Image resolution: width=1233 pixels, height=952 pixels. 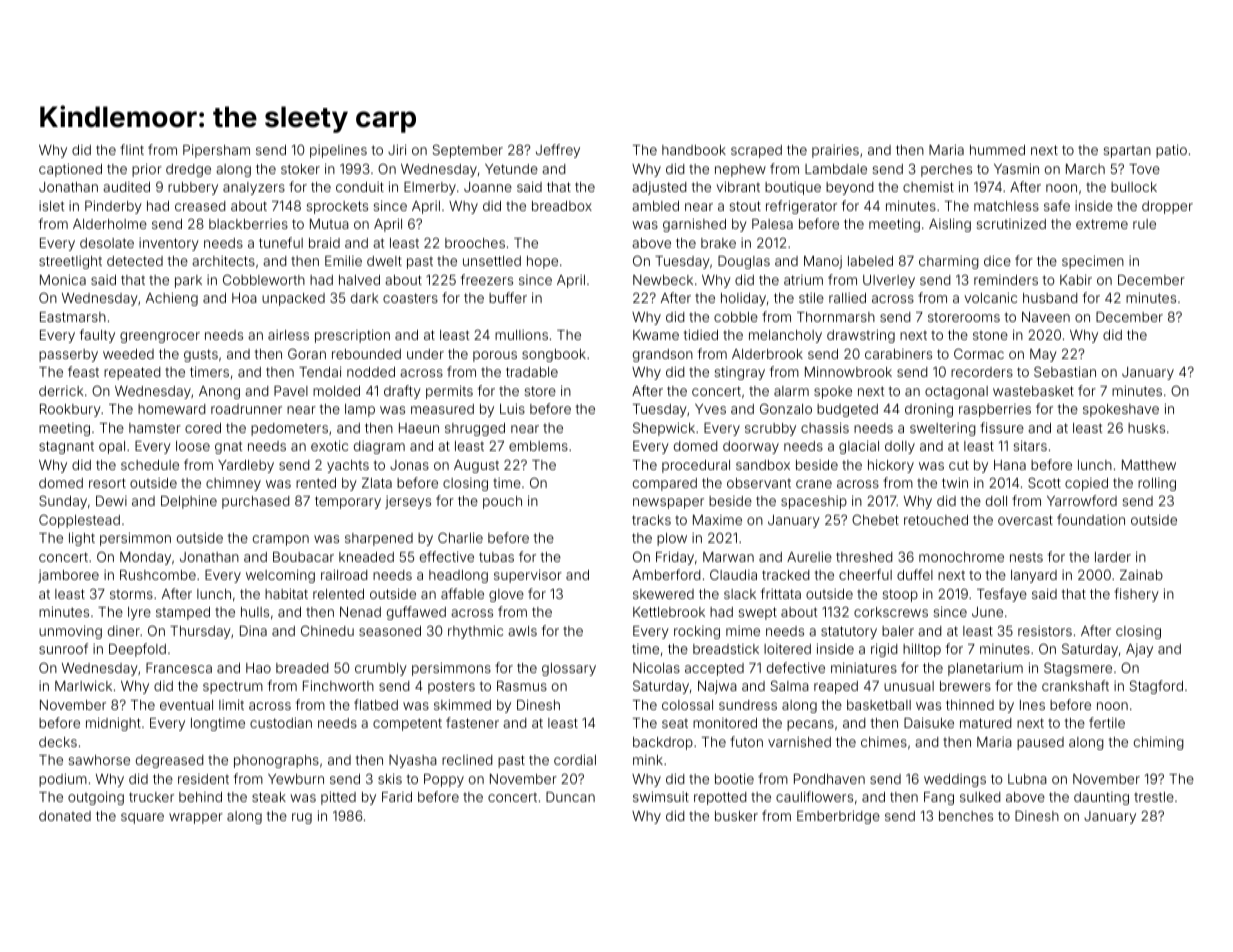 What do you see at coordinates (997, 150) in the screenshot?
I see `hummed` at bounding box center [997, 150].
